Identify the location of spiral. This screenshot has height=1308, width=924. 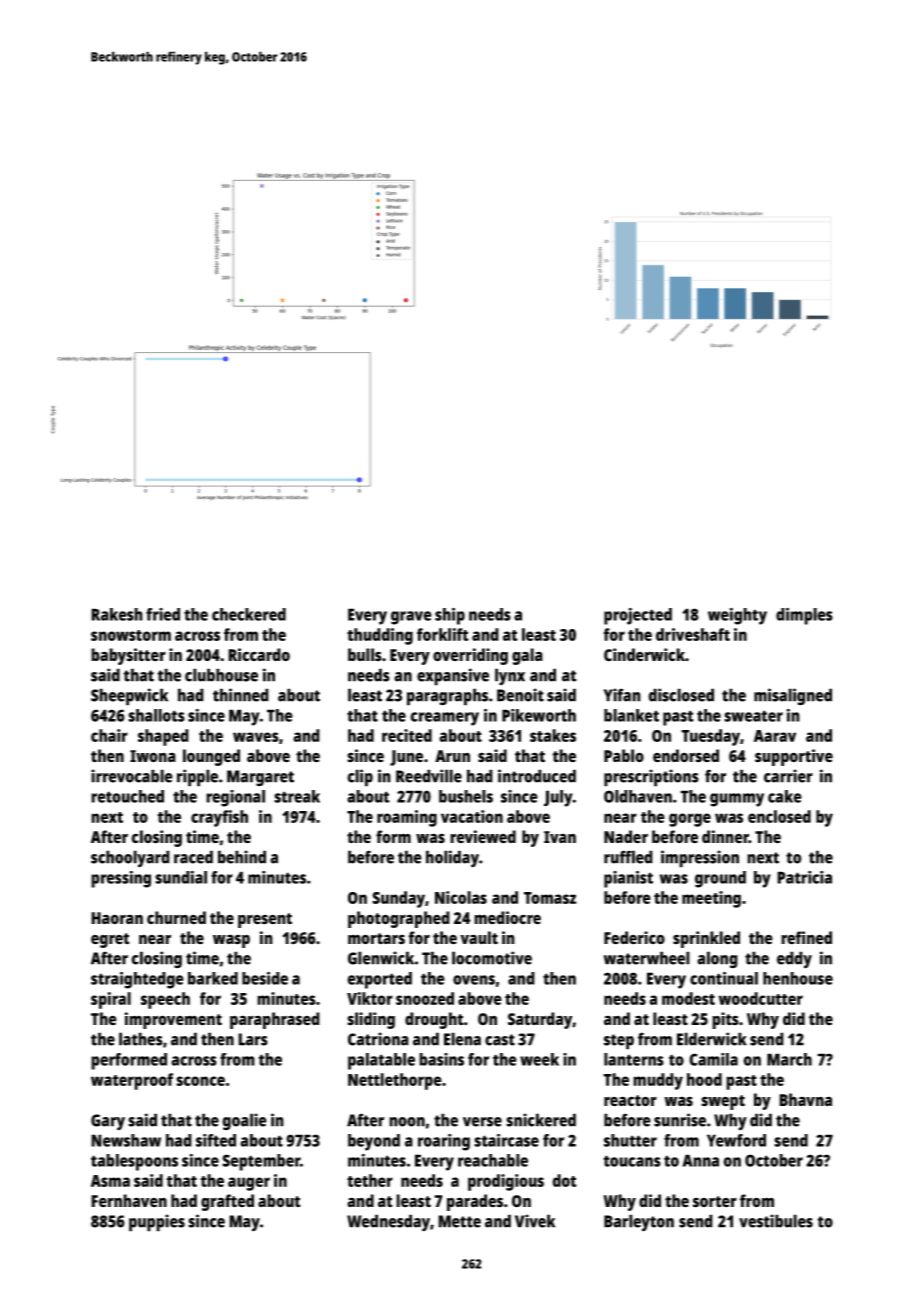
(111, 1000).
